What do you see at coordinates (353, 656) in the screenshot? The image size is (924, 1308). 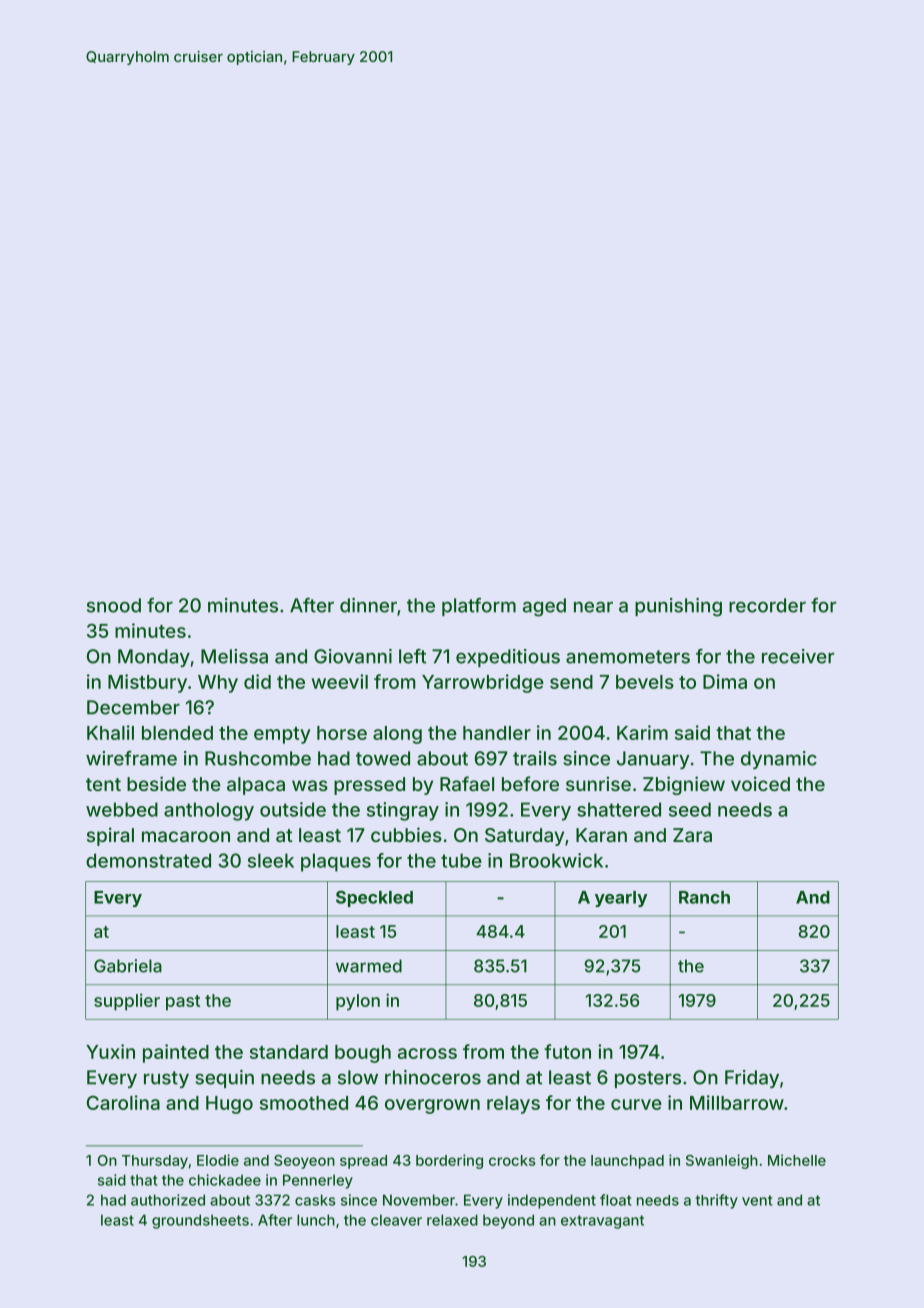 I see `Giovanni` at bounding box center [353, 656].
